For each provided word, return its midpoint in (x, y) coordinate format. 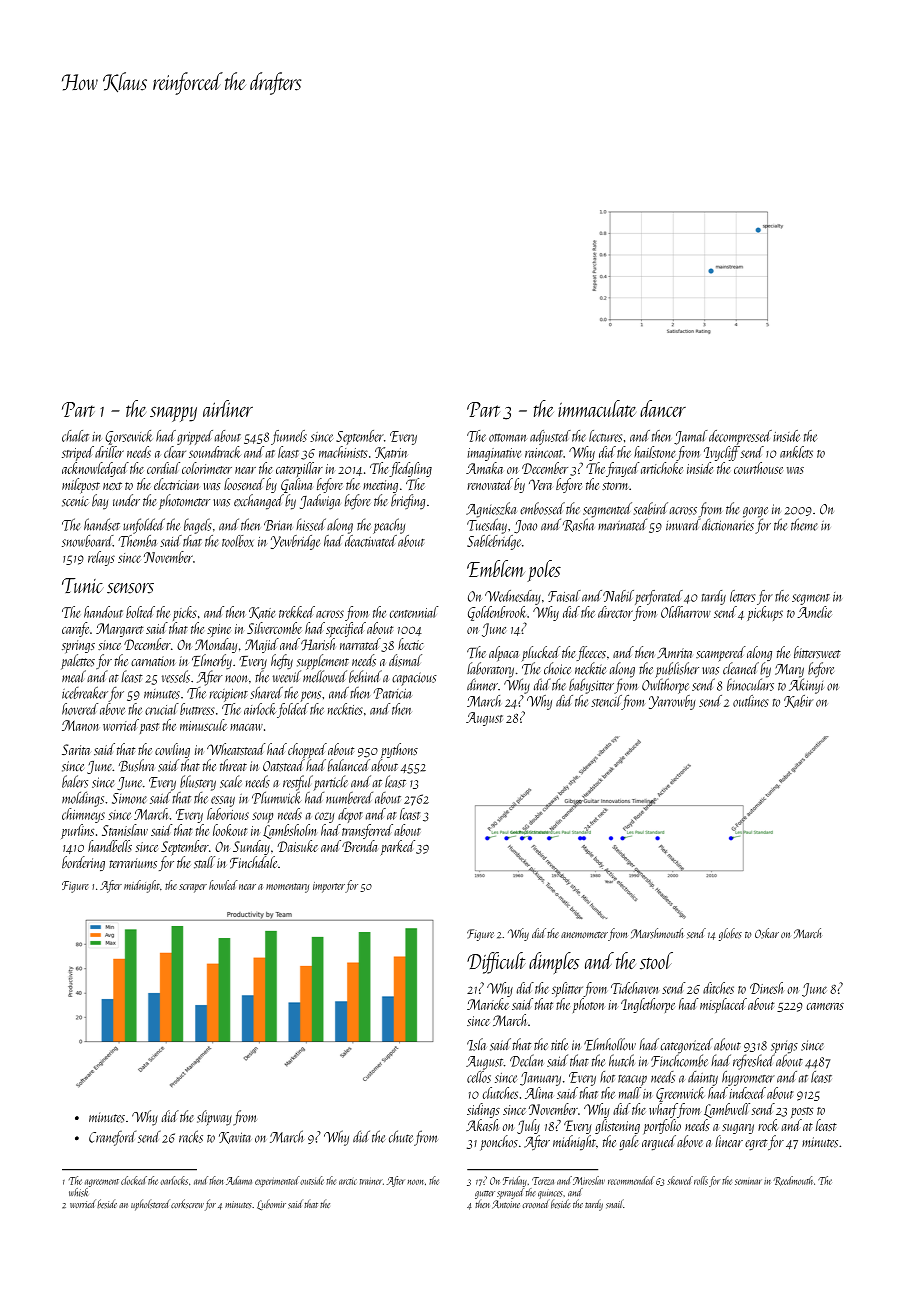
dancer (663, 408)
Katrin (391, 453)
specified (346, 629)
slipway (214, 1118)
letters (742, 596)
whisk (78, 1192)
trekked (297, 612)
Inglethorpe (648, 1005)
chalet (75, 436)
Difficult (496, 963)
